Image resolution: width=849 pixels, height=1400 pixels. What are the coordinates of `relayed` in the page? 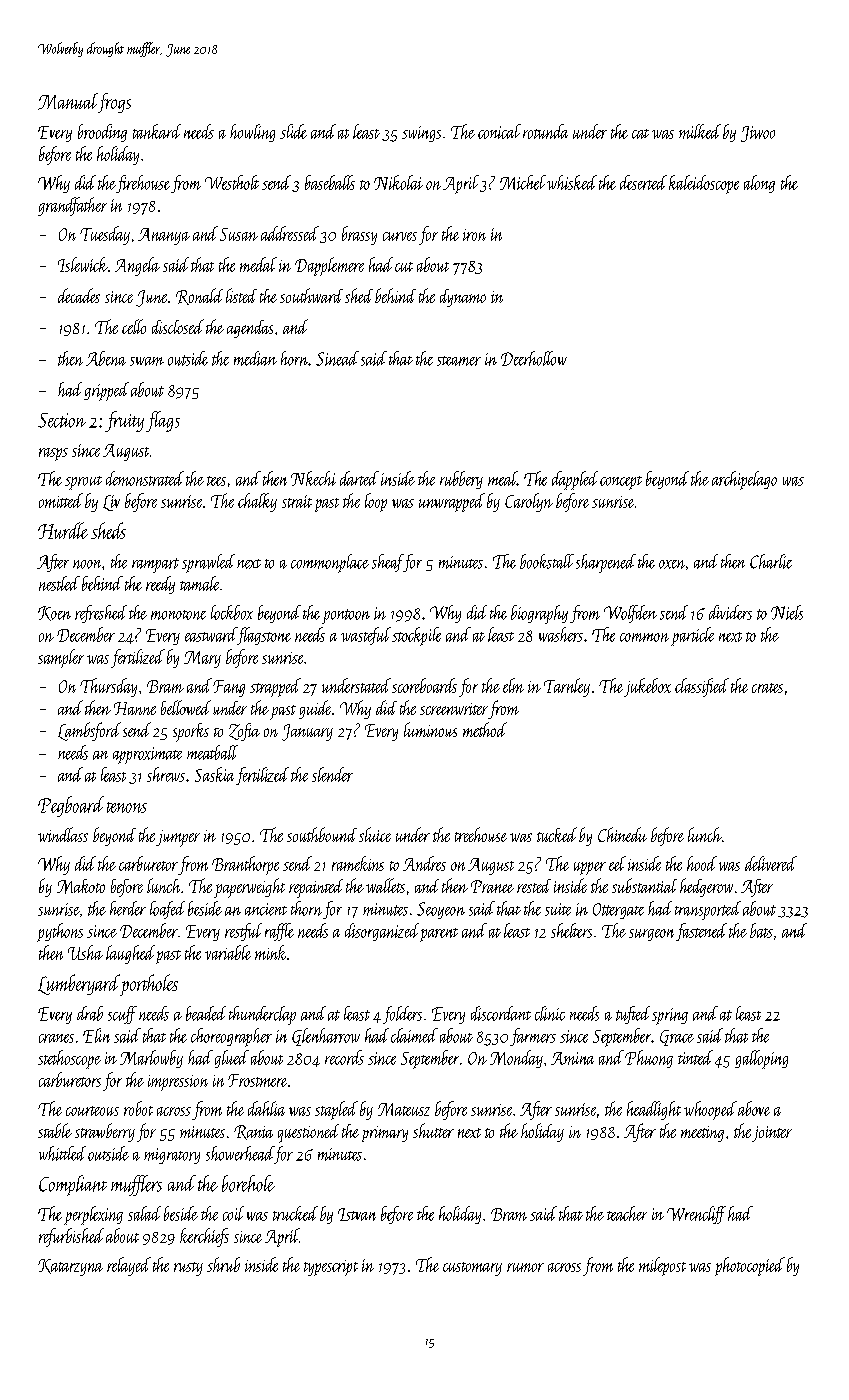 It's located at (129, 1266).
